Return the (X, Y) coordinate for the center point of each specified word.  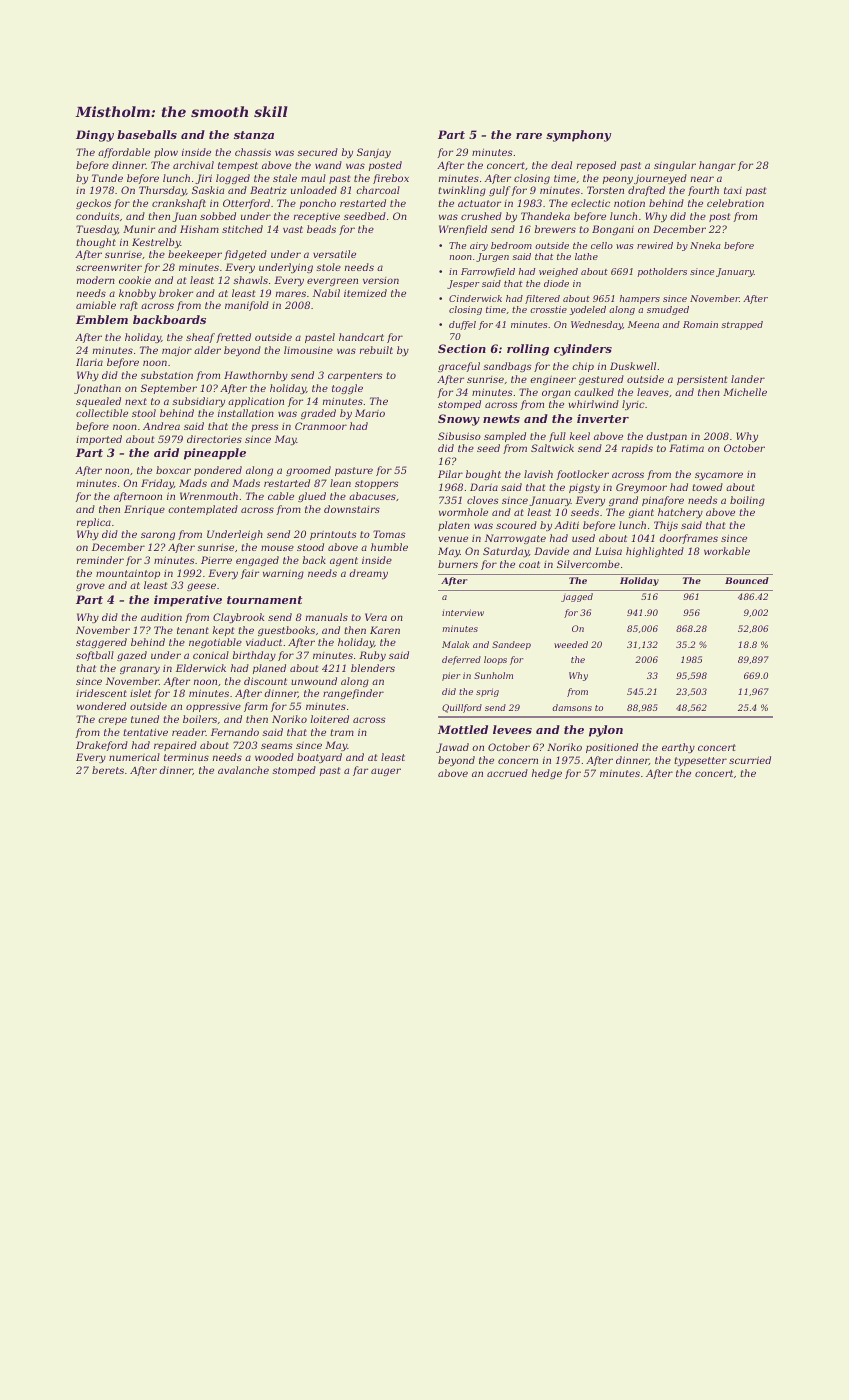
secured (317, 152)
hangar (717, 166)
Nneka (705, 245)
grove (90, 587)
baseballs (147, 134)
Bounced (747, 580)
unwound (314, 681)
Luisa (608, 551)
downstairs (352, 509)
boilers (200, 719)
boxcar (173, 470)
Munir (139, 229)
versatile (334, 254)
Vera (376, 617)
